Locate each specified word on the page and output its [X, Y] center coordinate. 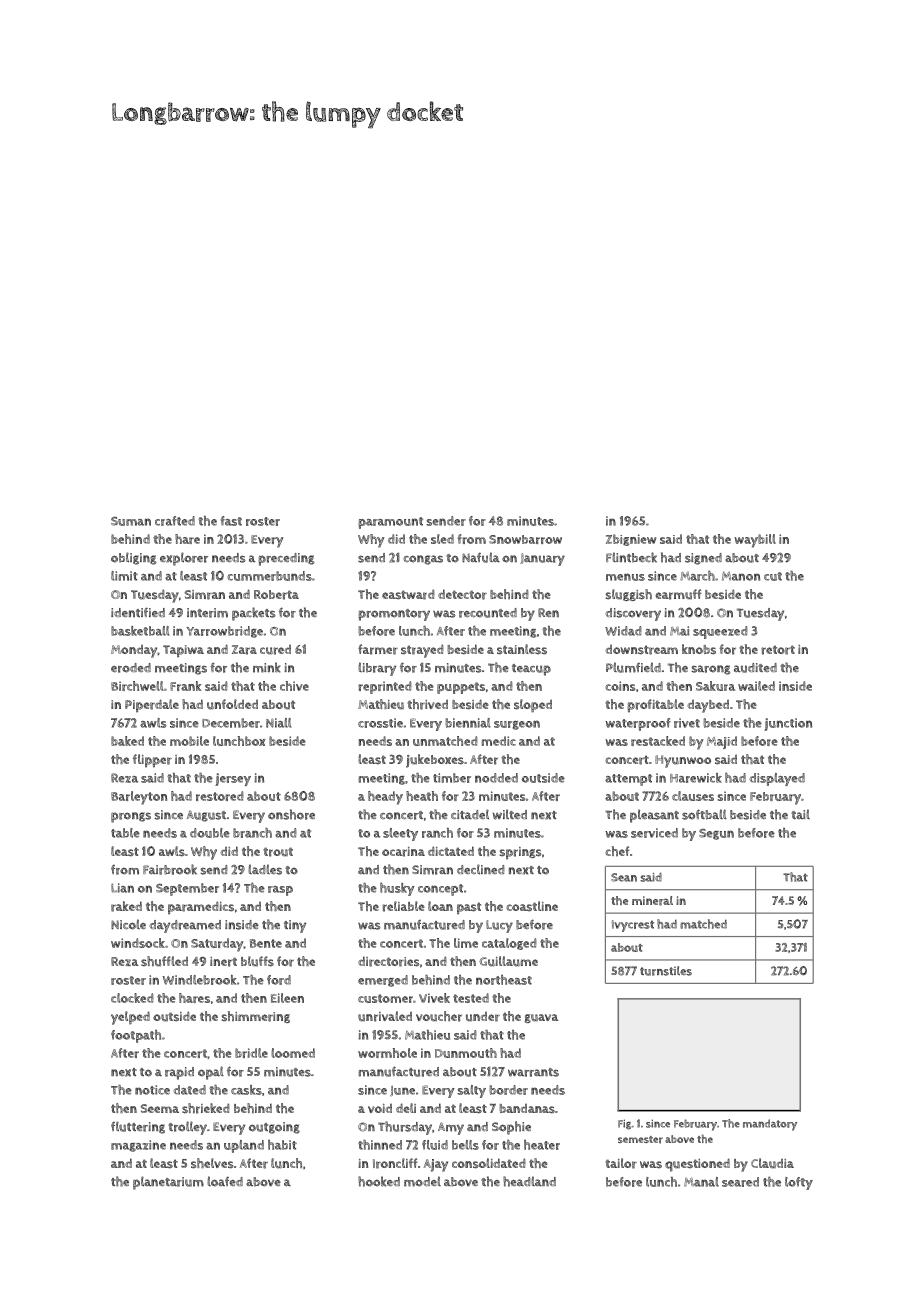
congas [423, 560]
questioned [697, 1165]
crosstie [380, 723]
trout [278, 852]
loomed [293, 1053]
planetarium [168, 1183]
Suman [131, 521]
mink [266, 667]
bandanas [527, 1108]
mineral [652, 901]
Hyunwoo [683, 761]
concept [440, 890]
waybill [755, 541]
